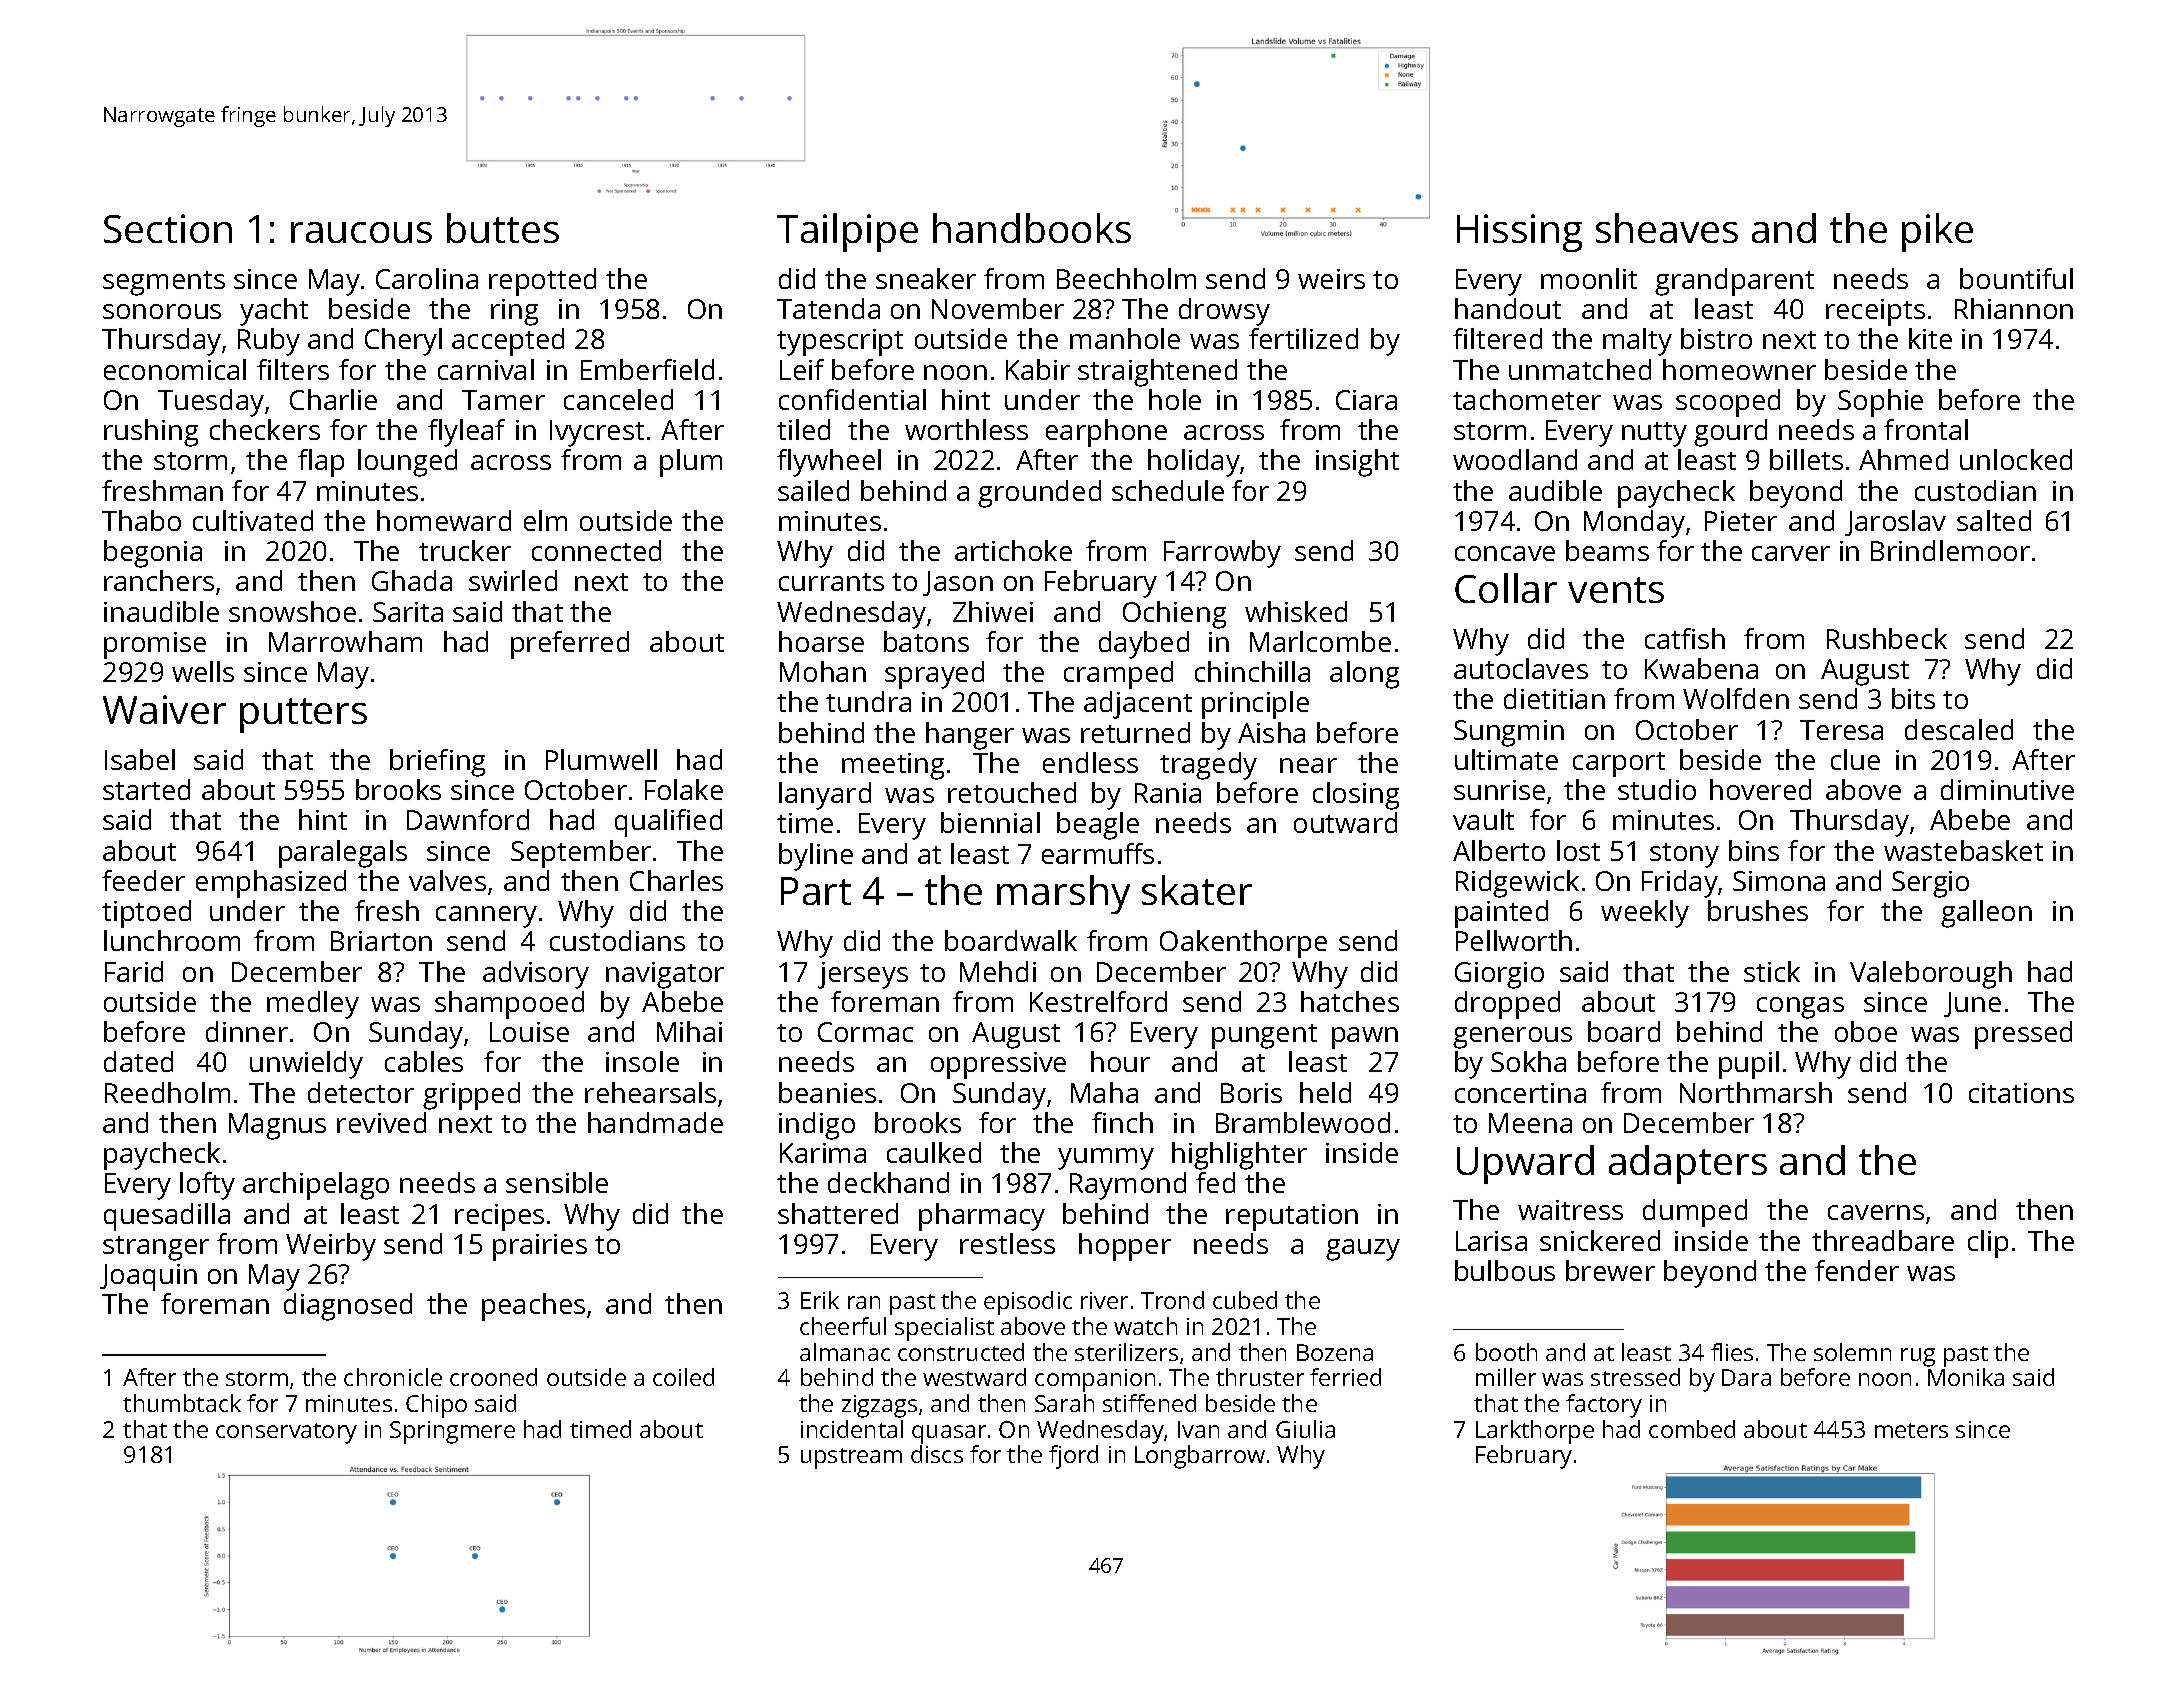 This screenshot has width=2178, height=1683. Describe the element at coordinates (1215, 1182) in the screenshot. I see `fed` at that location.
